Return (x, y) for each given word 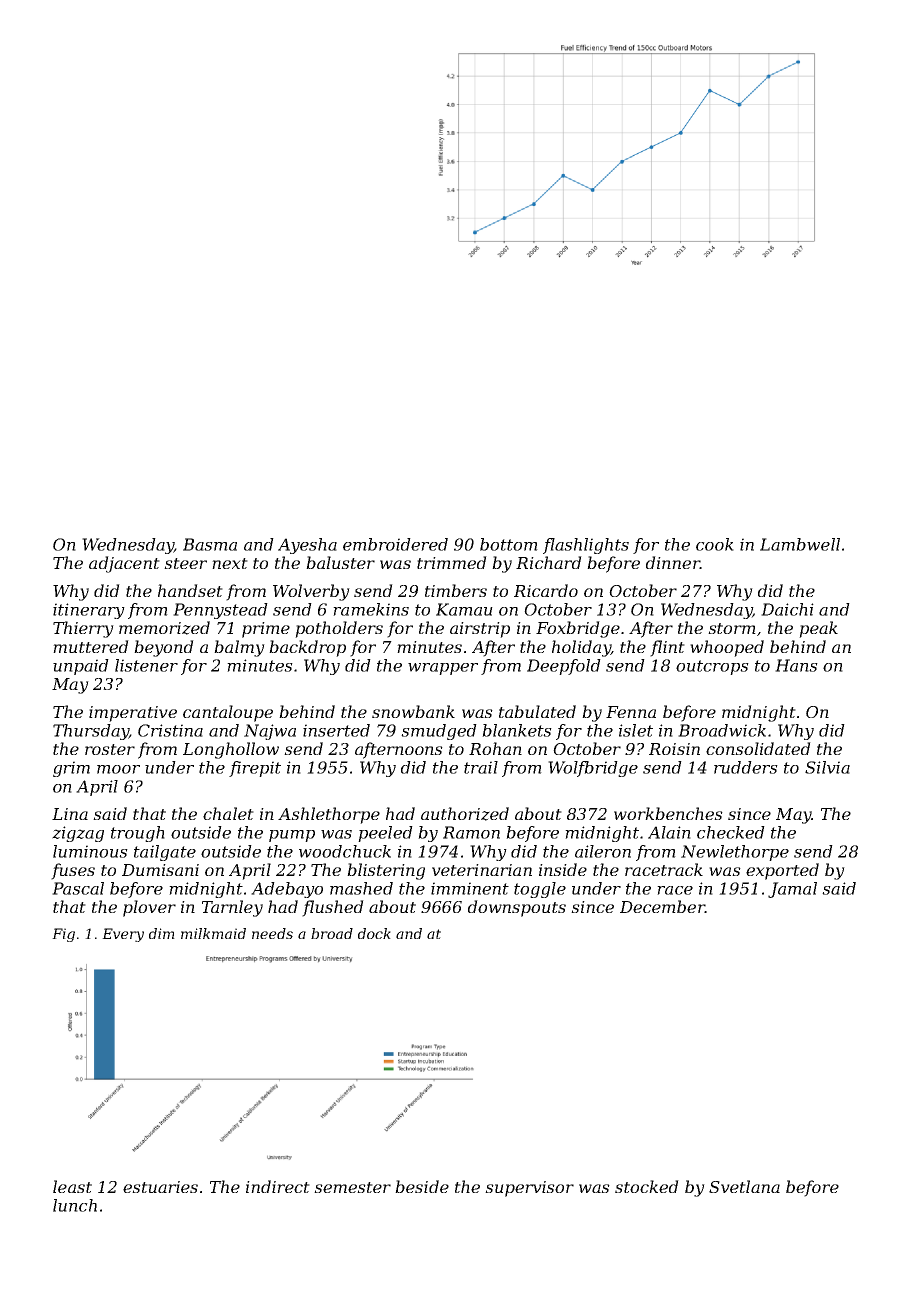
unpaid (81, 667)
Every (123, 935)
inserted (336, 730)
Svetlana (744, 1186)
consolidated (758, 748)
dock (374, 933)
